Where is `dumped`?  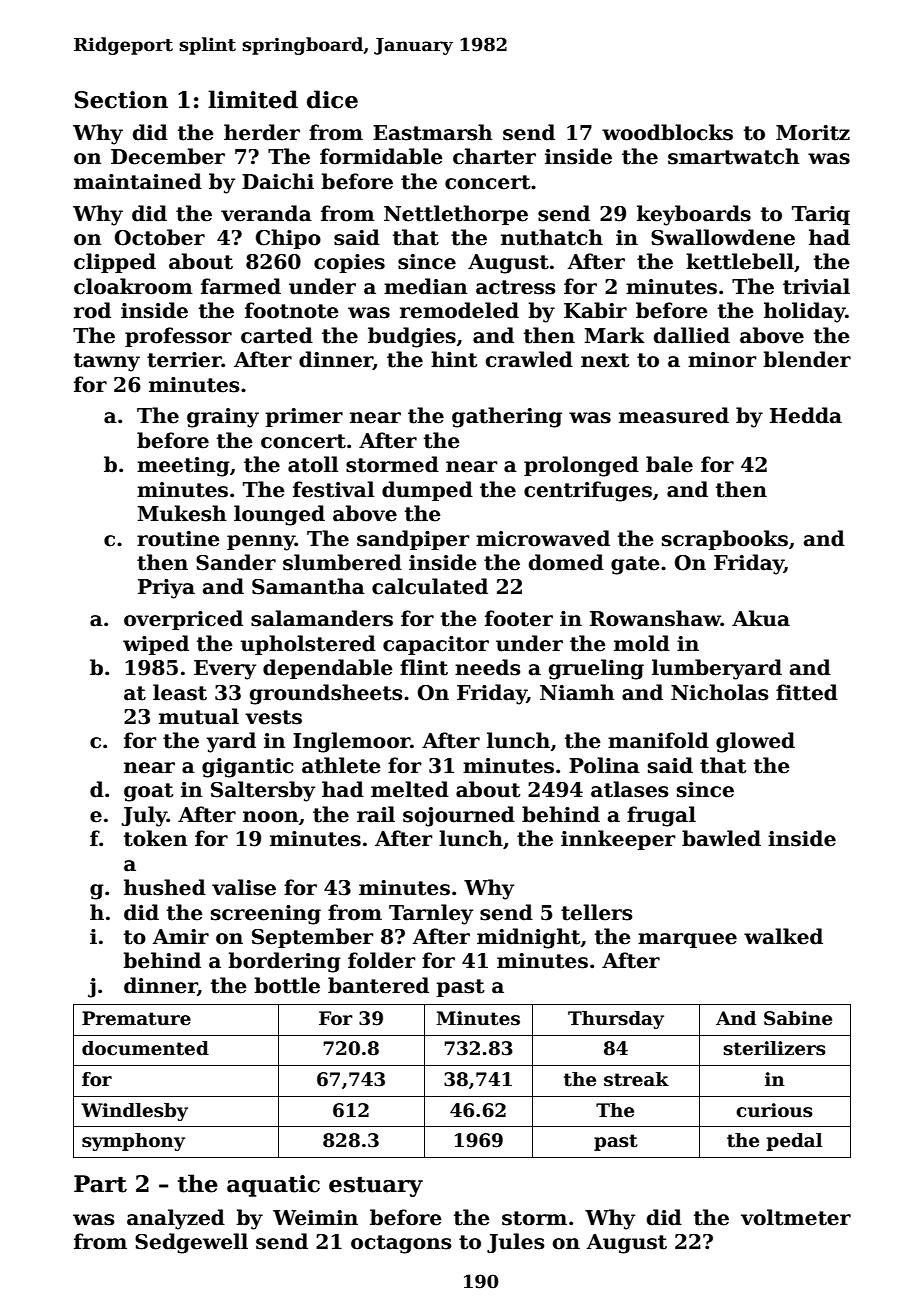 dumped is located at coordinates (427, 491).
